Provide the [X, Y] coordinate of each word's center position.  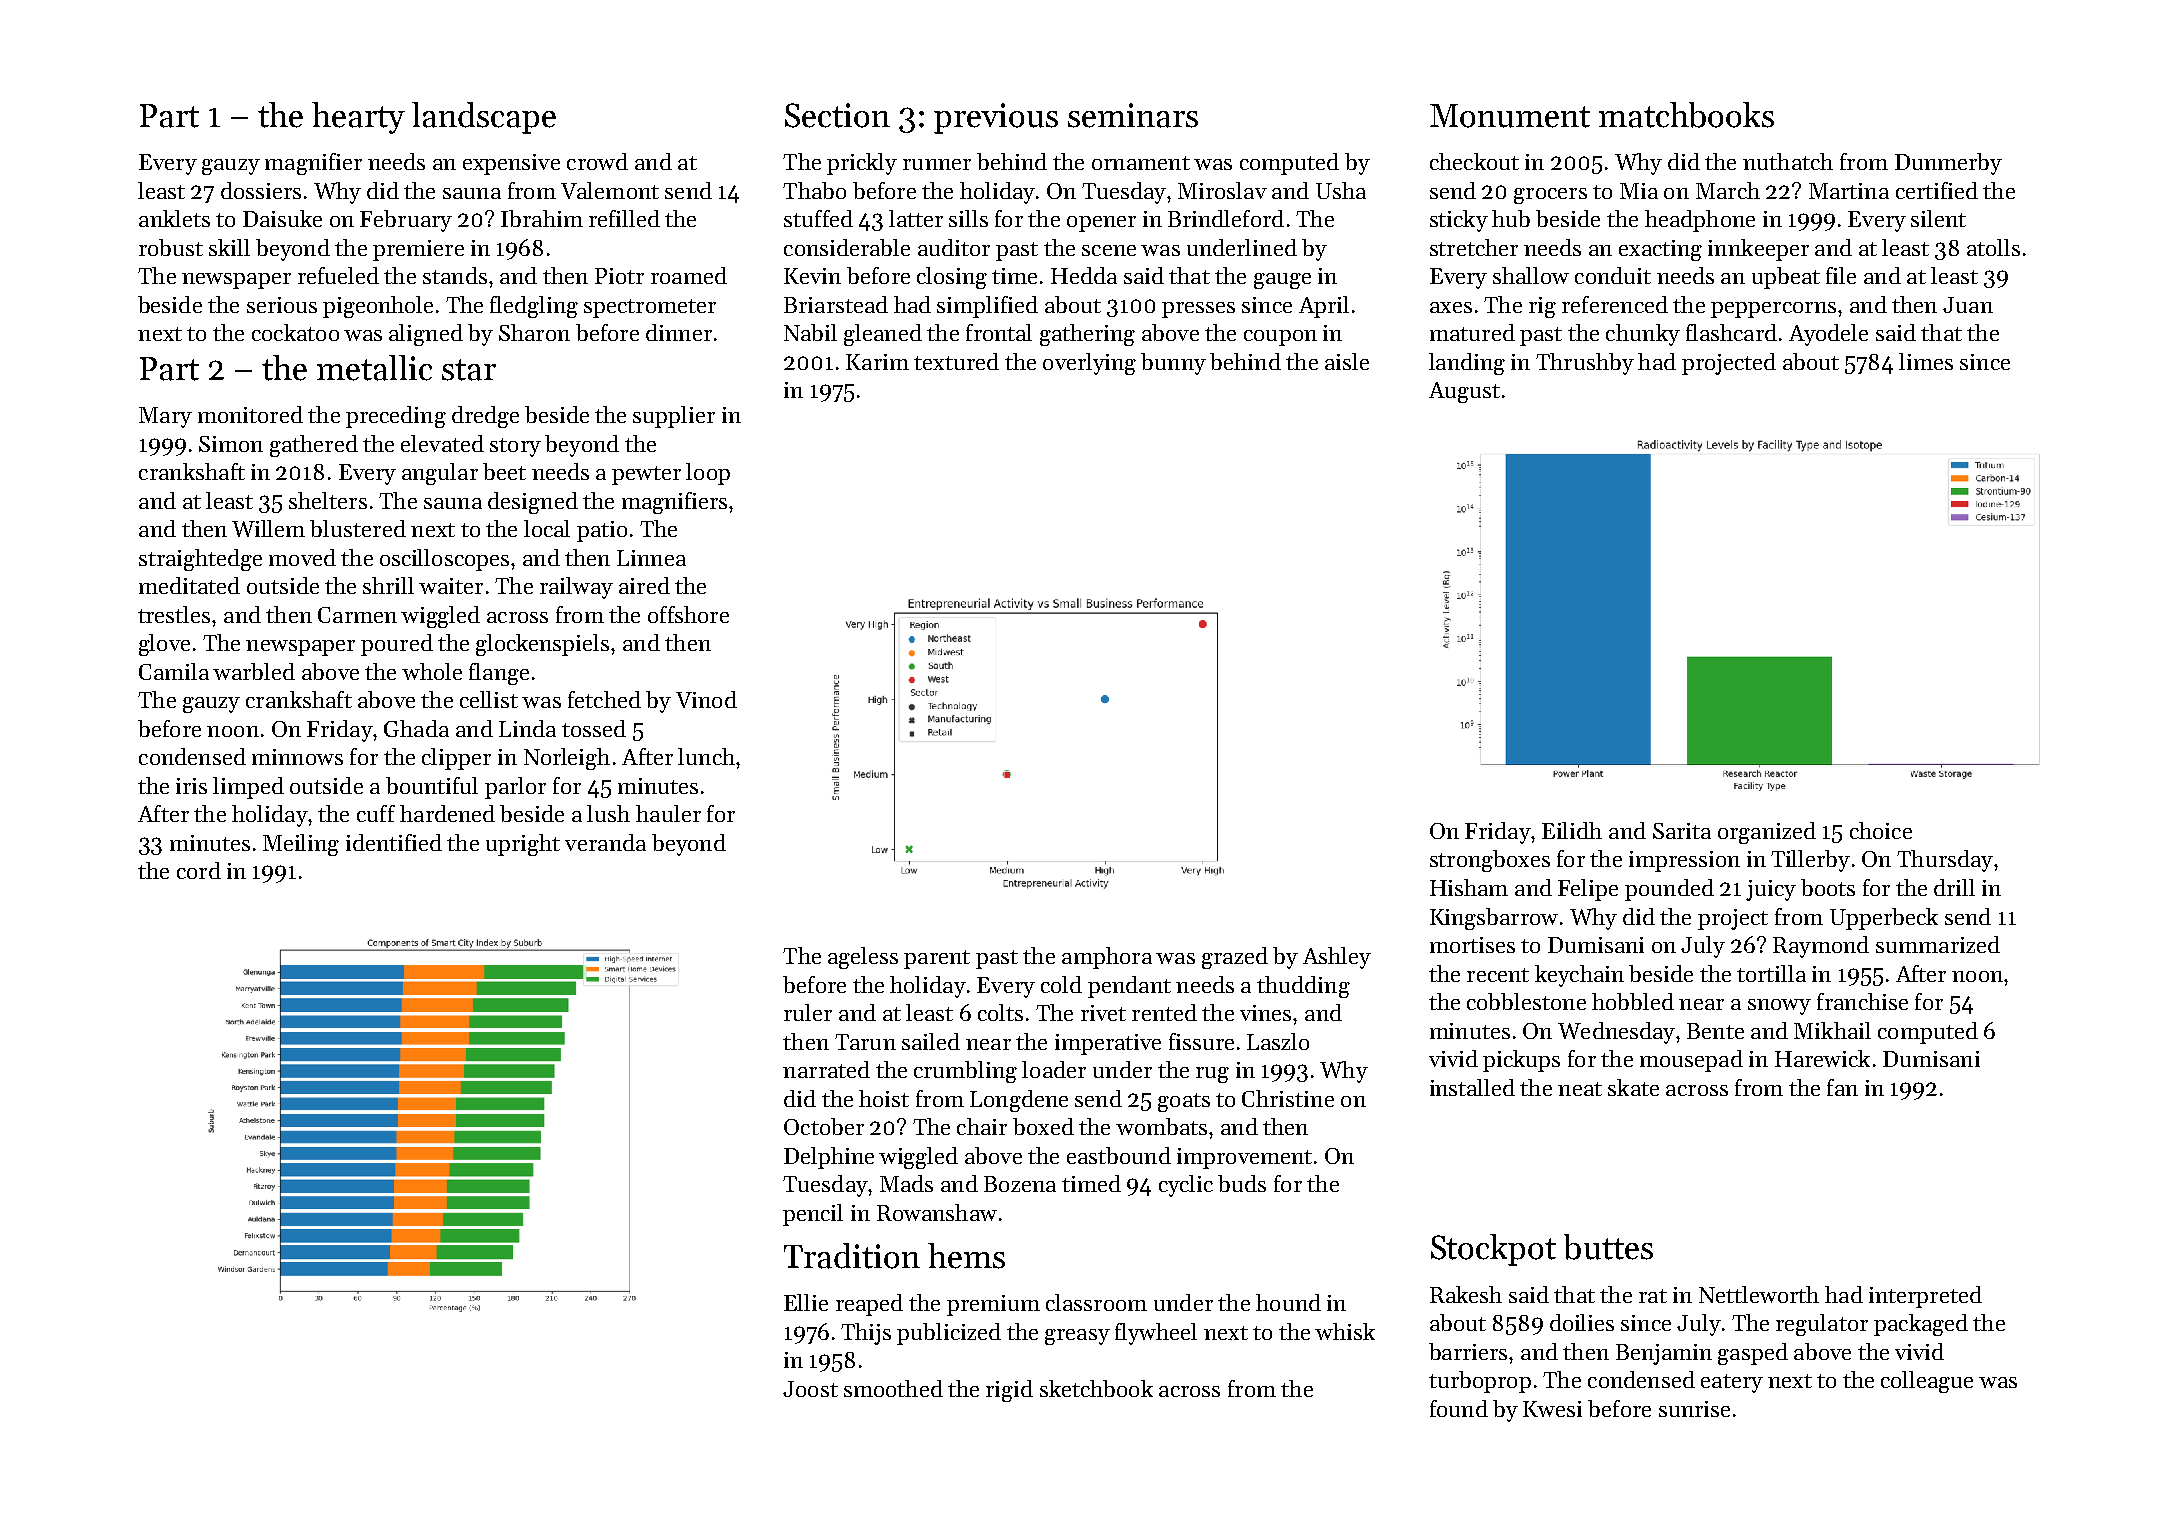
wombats [1161, 1126]
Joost [810, 1389]
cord [199, 870]
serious [282, 305]
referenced [1615, 304]
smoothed [893, 1388]
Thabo [814, 190]
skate [1633, 1087]
